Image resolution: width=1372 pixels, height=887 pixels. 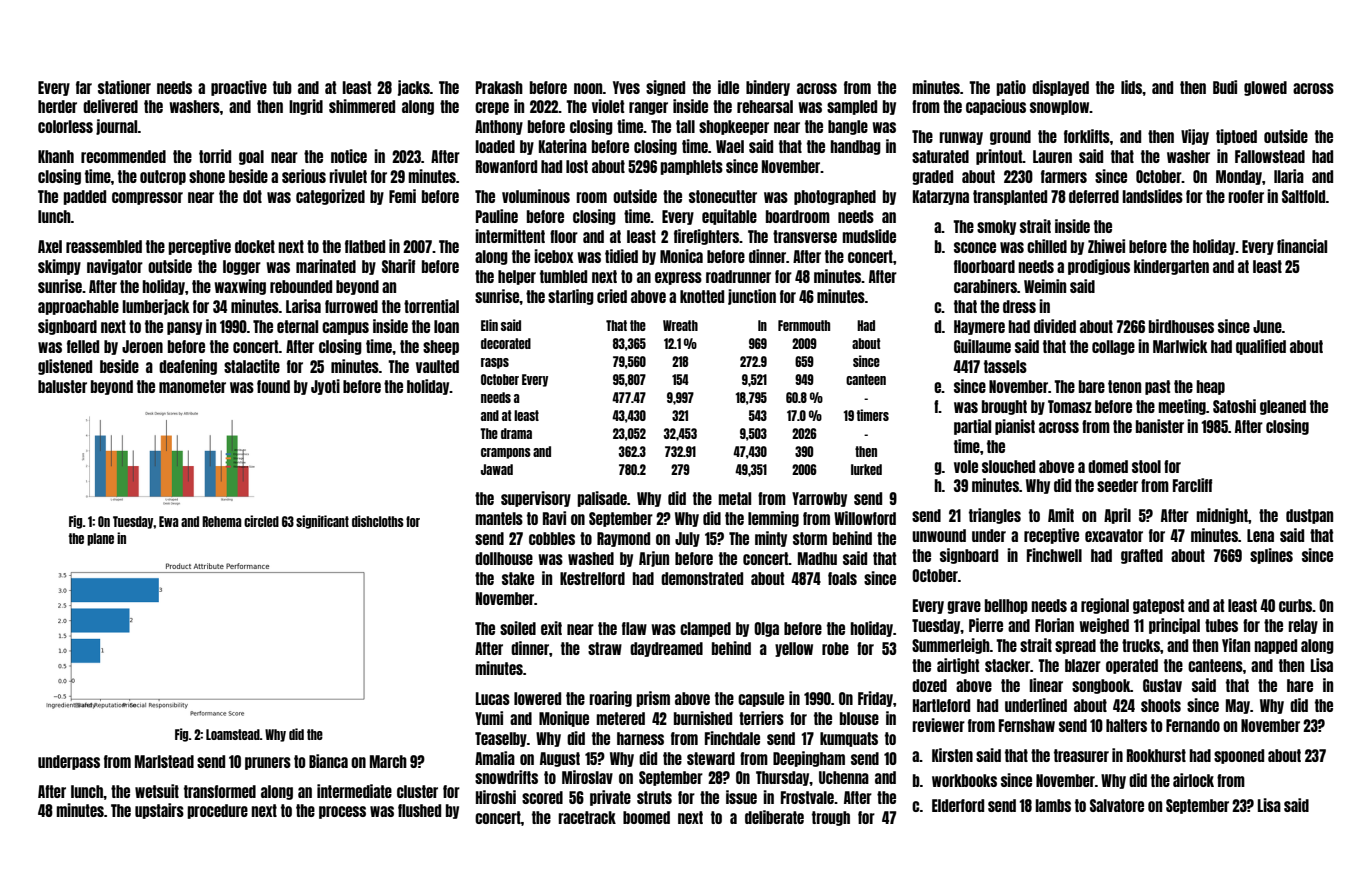 What do you see at coordinates (1113, 347) in the document?
I see `collage` at bounding box center [1113, 347].
